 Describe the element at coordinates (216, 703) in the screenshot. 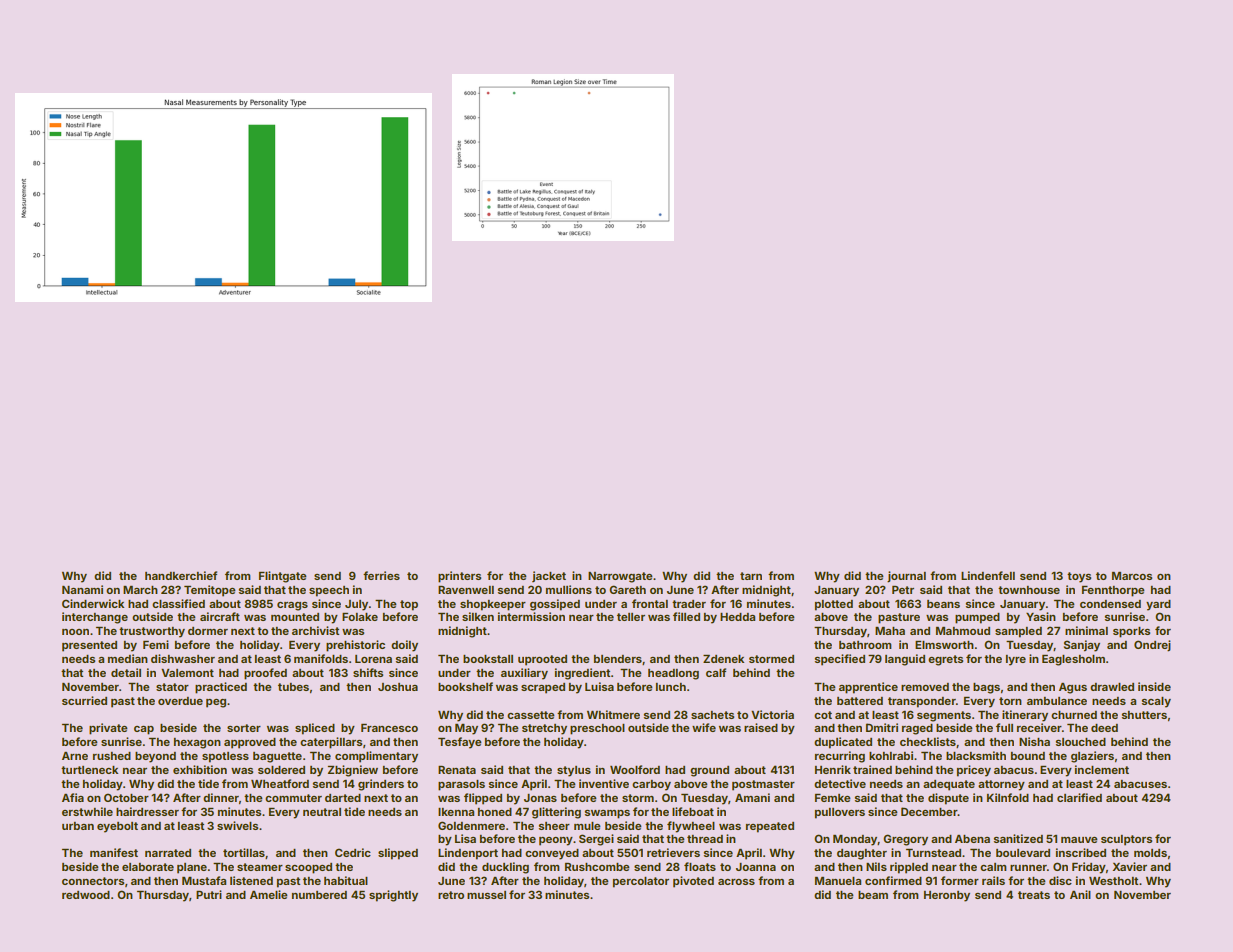

I see `peg` at that location.
